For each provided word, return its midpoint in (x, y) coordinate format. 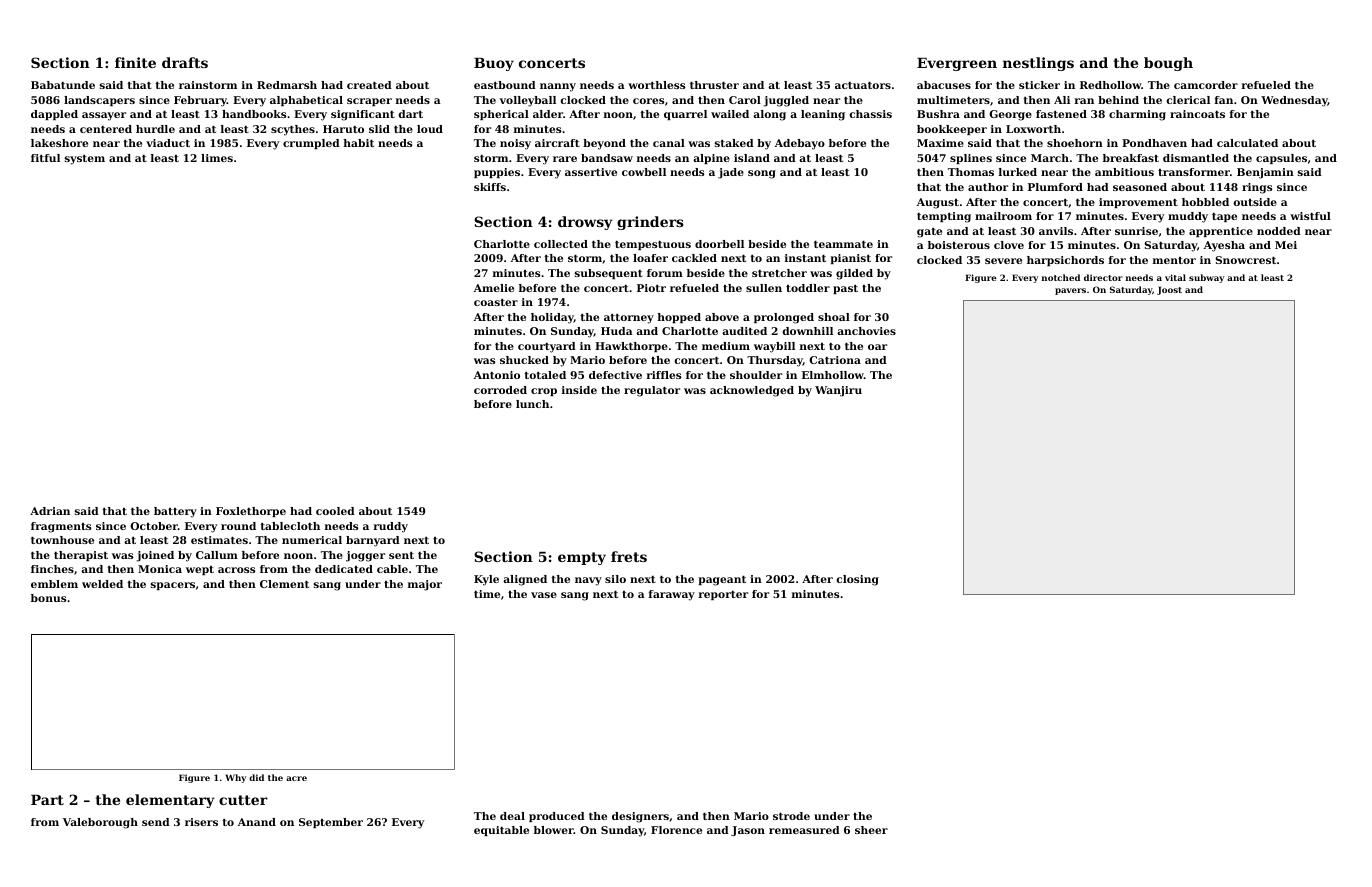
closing (857, 580)
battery (175, 512)
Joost (1169, 290)
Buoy (494, 64)
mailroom (1003, 216)
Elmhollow (833, 375)
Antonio (497, 375)
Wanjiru (838, 391)
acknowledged (752, 391)
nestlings (1038, 64)
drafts (185, 62)
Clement (284, 584)
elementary (170, 801)
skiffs (490, 187)
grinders (650, 223)
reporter (723, 595)
